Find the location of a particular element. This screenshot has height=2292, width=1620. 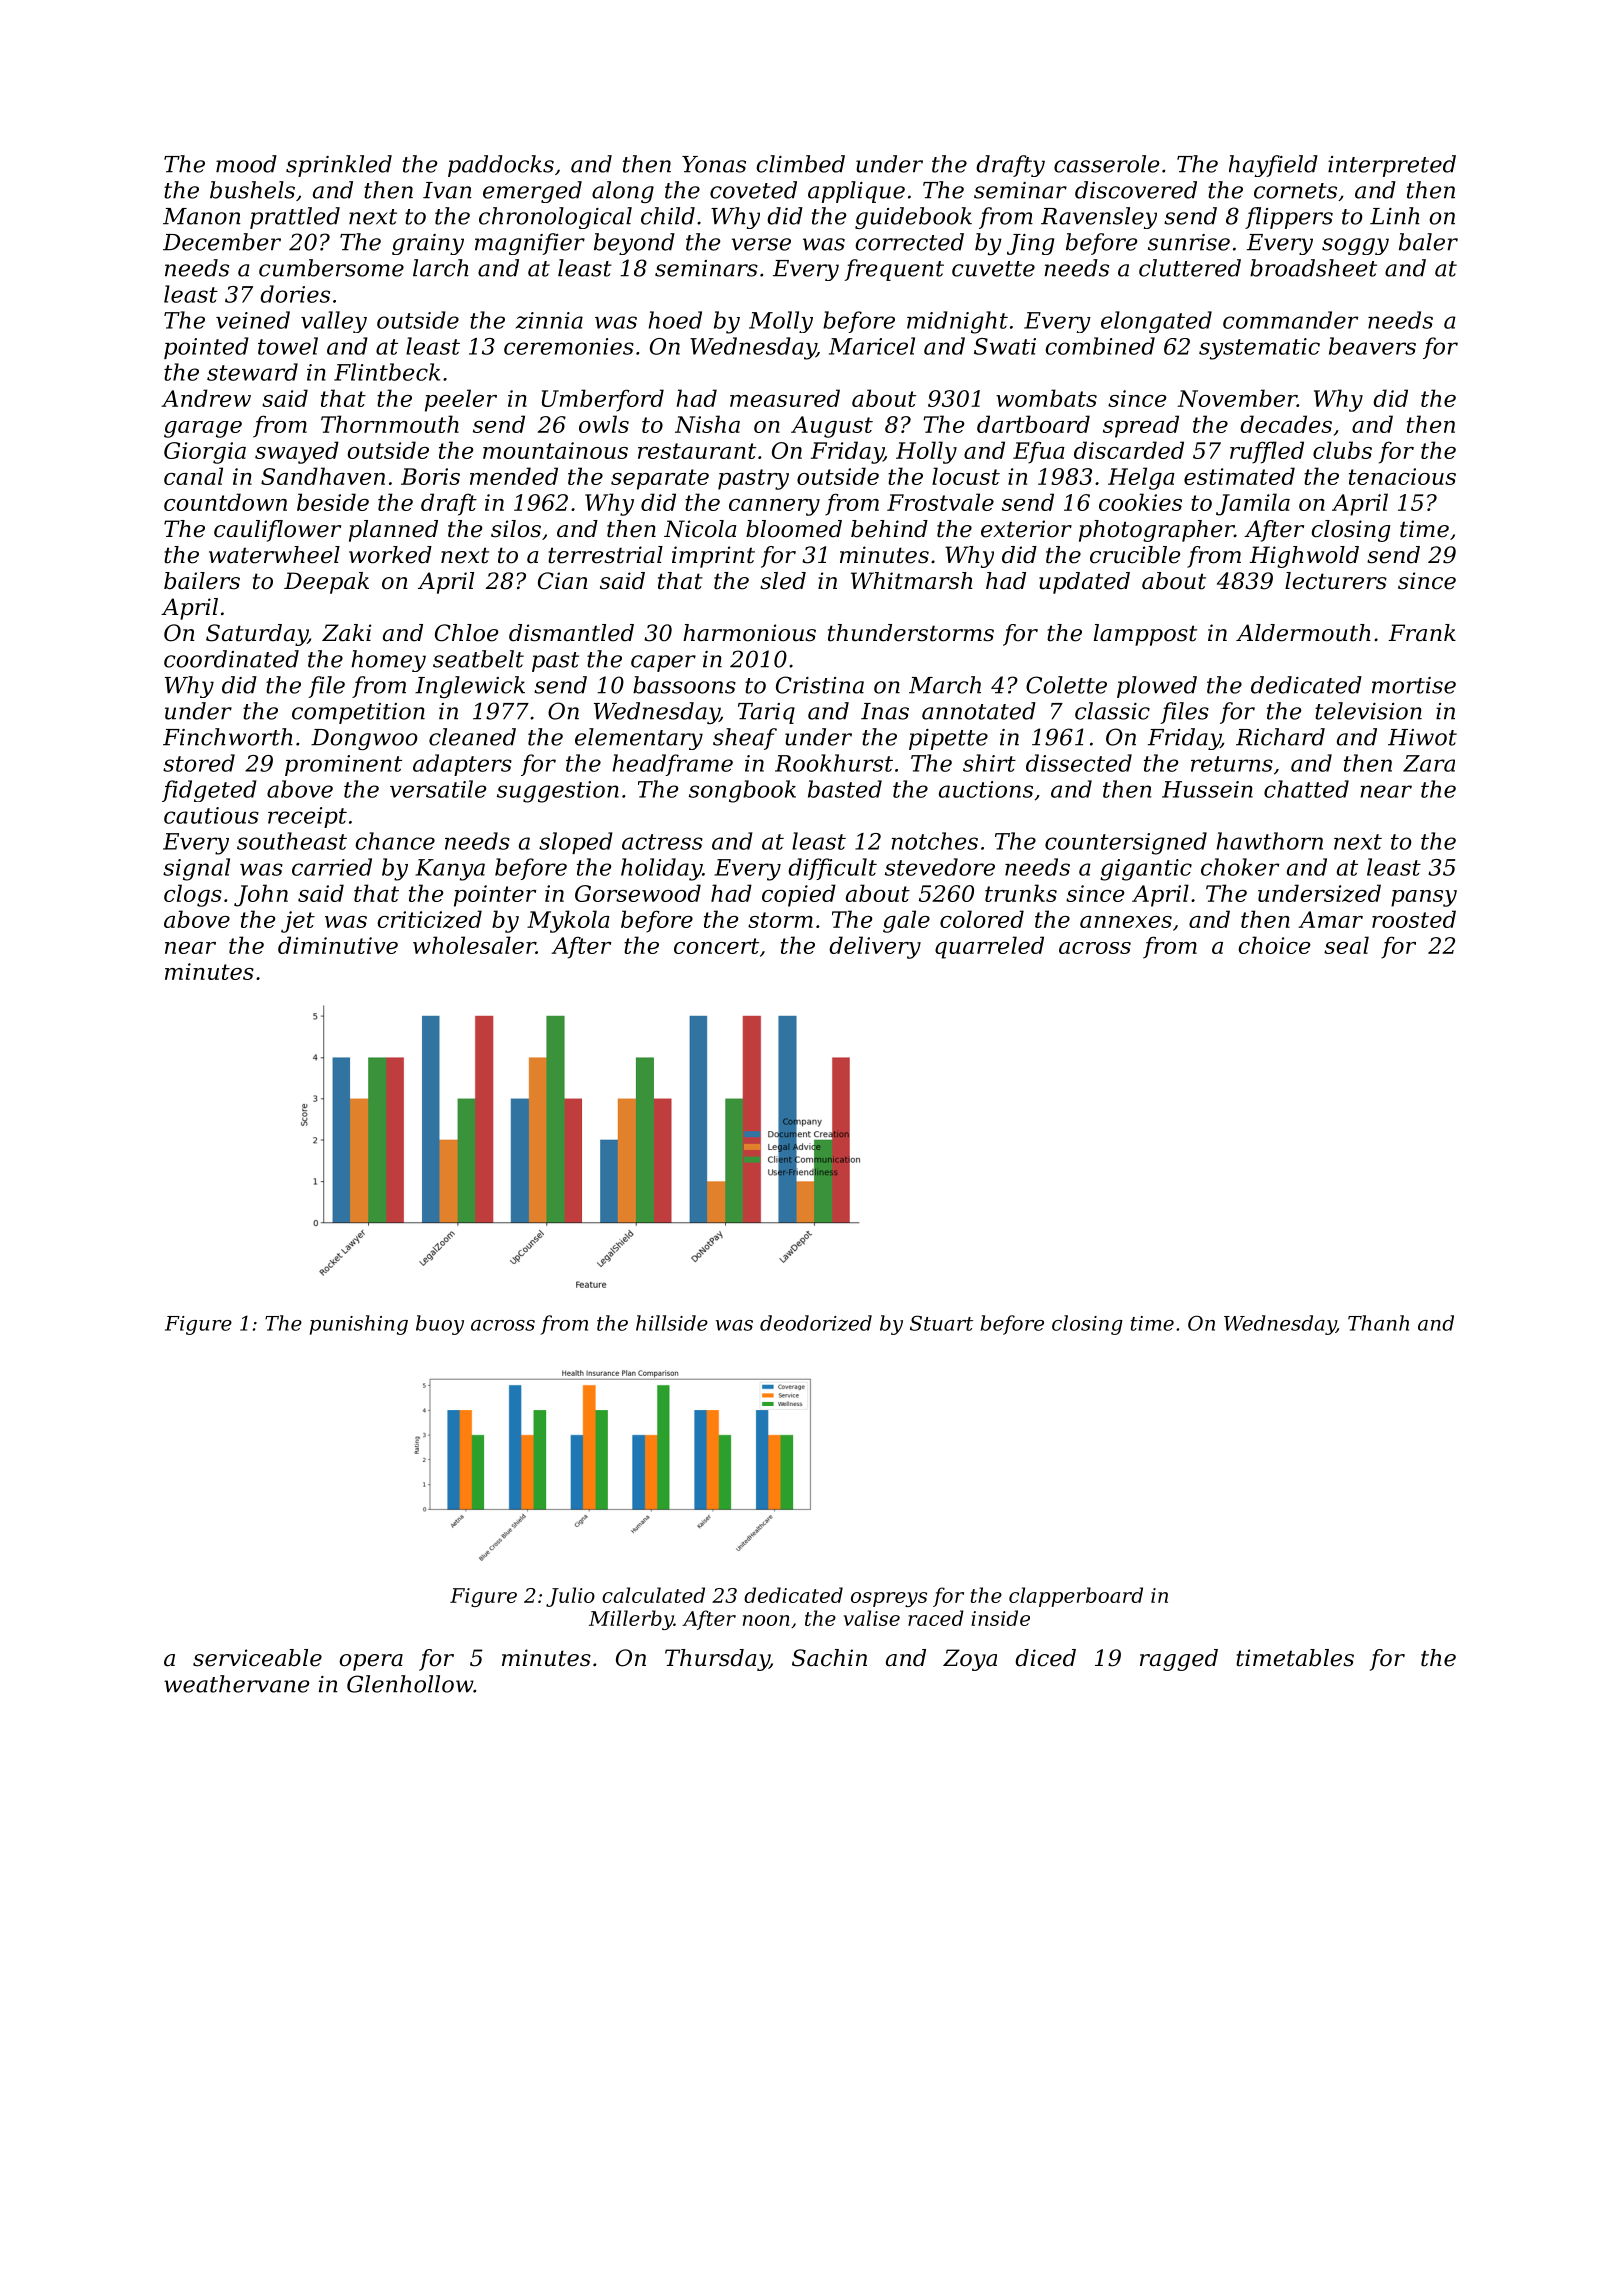

pointed is located at coordinates (206, 348).
